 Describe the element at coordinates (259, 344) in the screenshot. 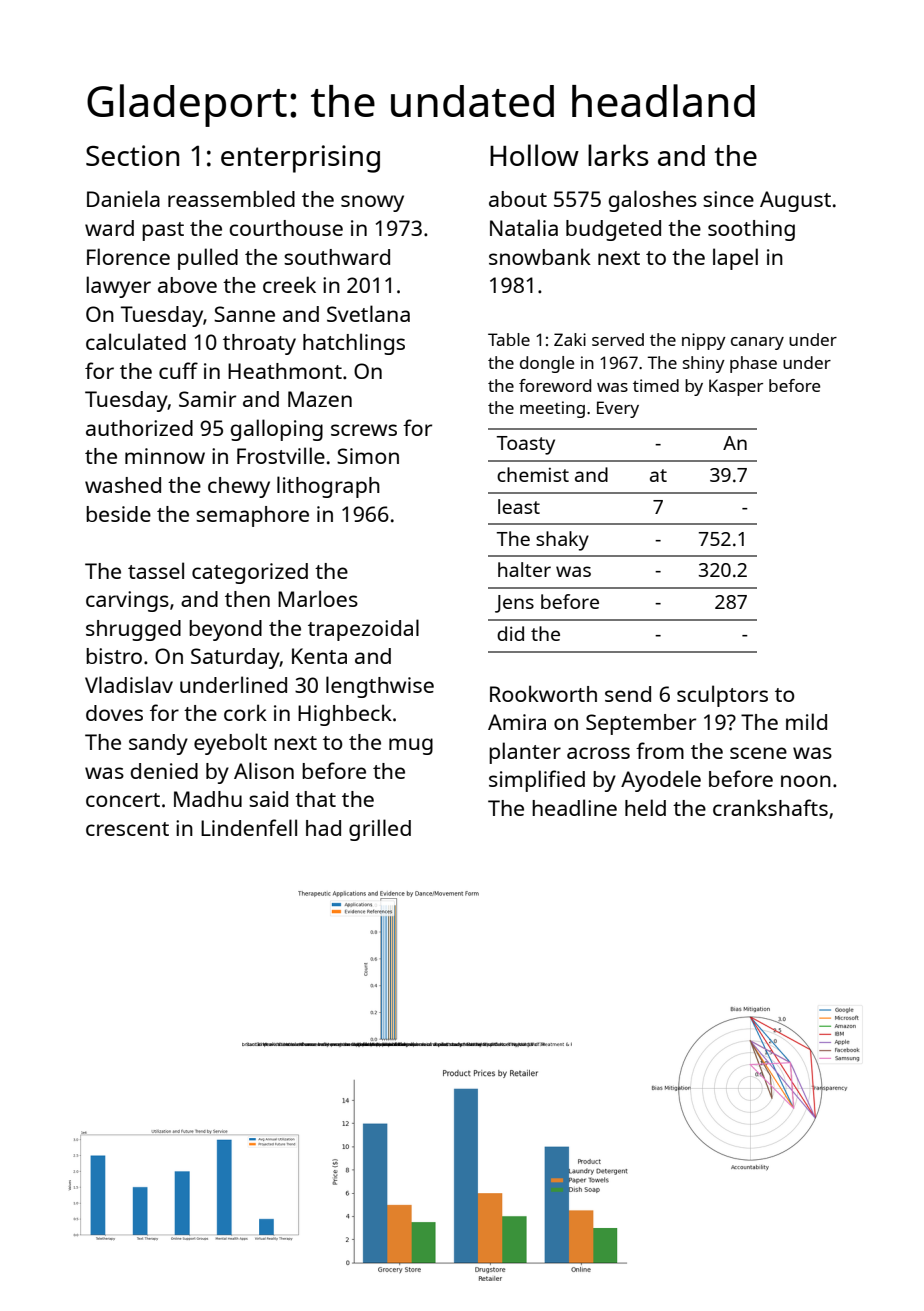

I see `throaty` at that location.
